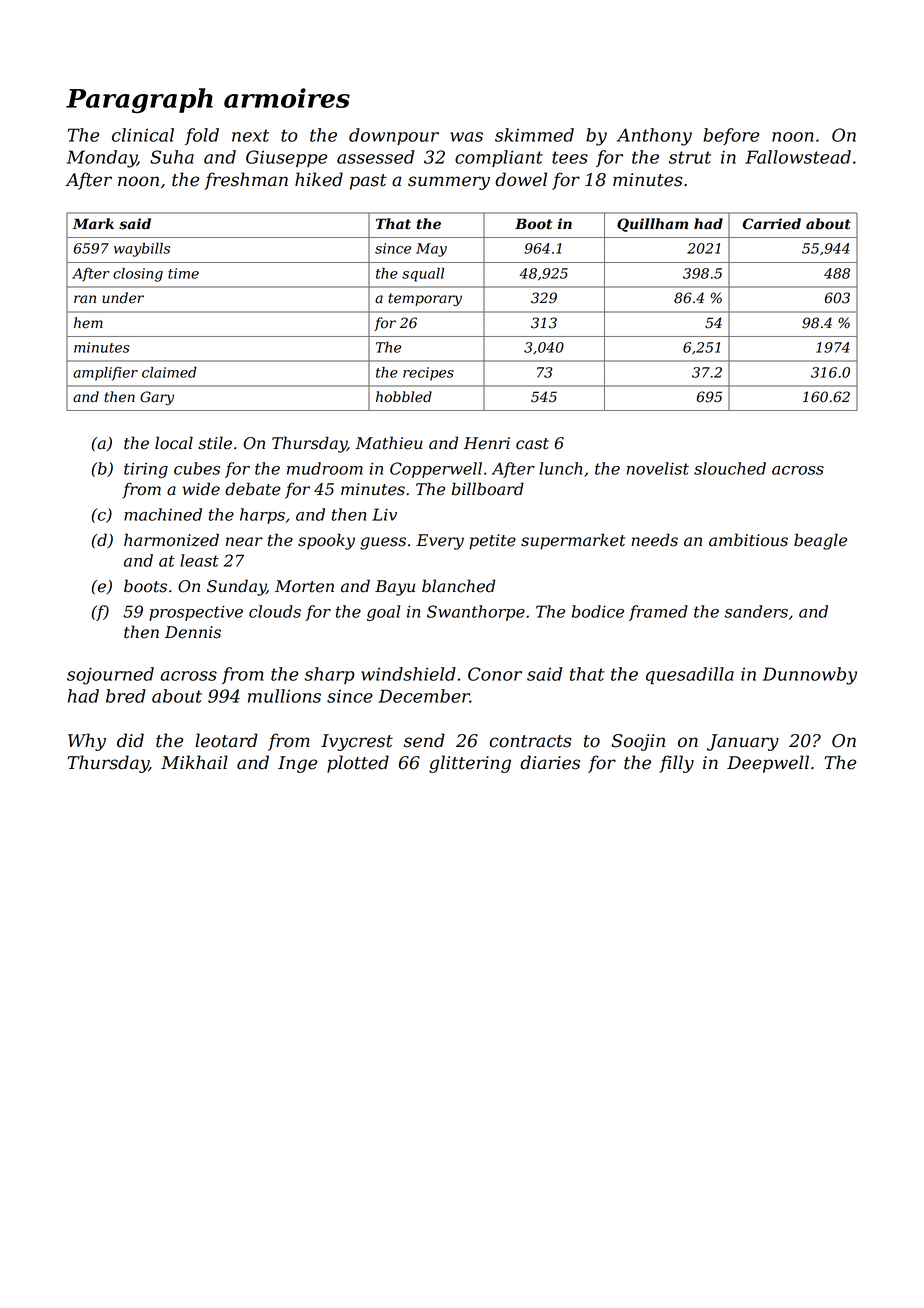  Describe the element at coordinates (201, 489) in the screenshot. I see `wide` at that location.
